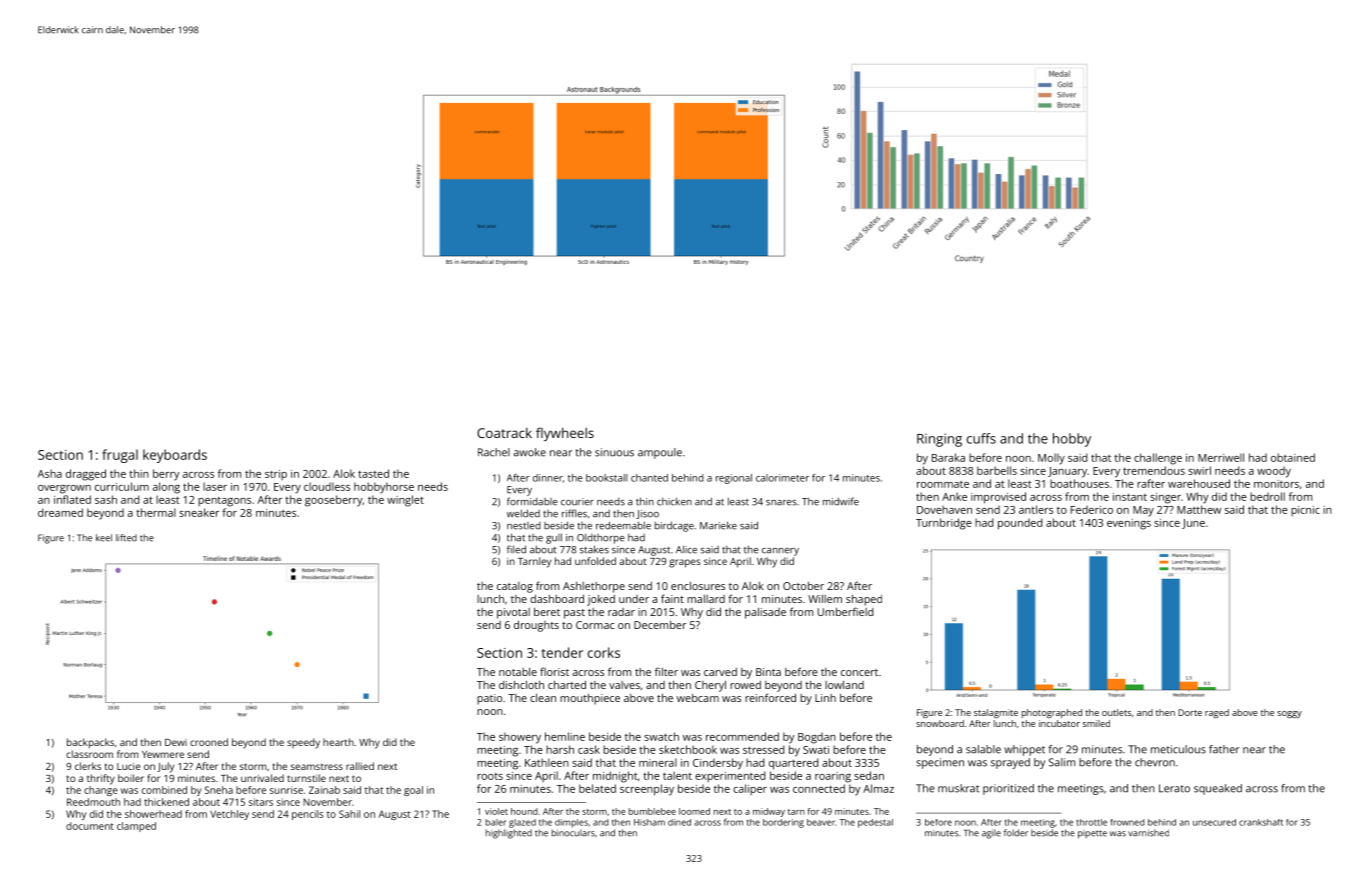 The width and height of the screenshot is (1372, 887). What do you see at coordinates (565, 434) in the screenshot?
I see `flywheels` at bounding box center [565, 434].
